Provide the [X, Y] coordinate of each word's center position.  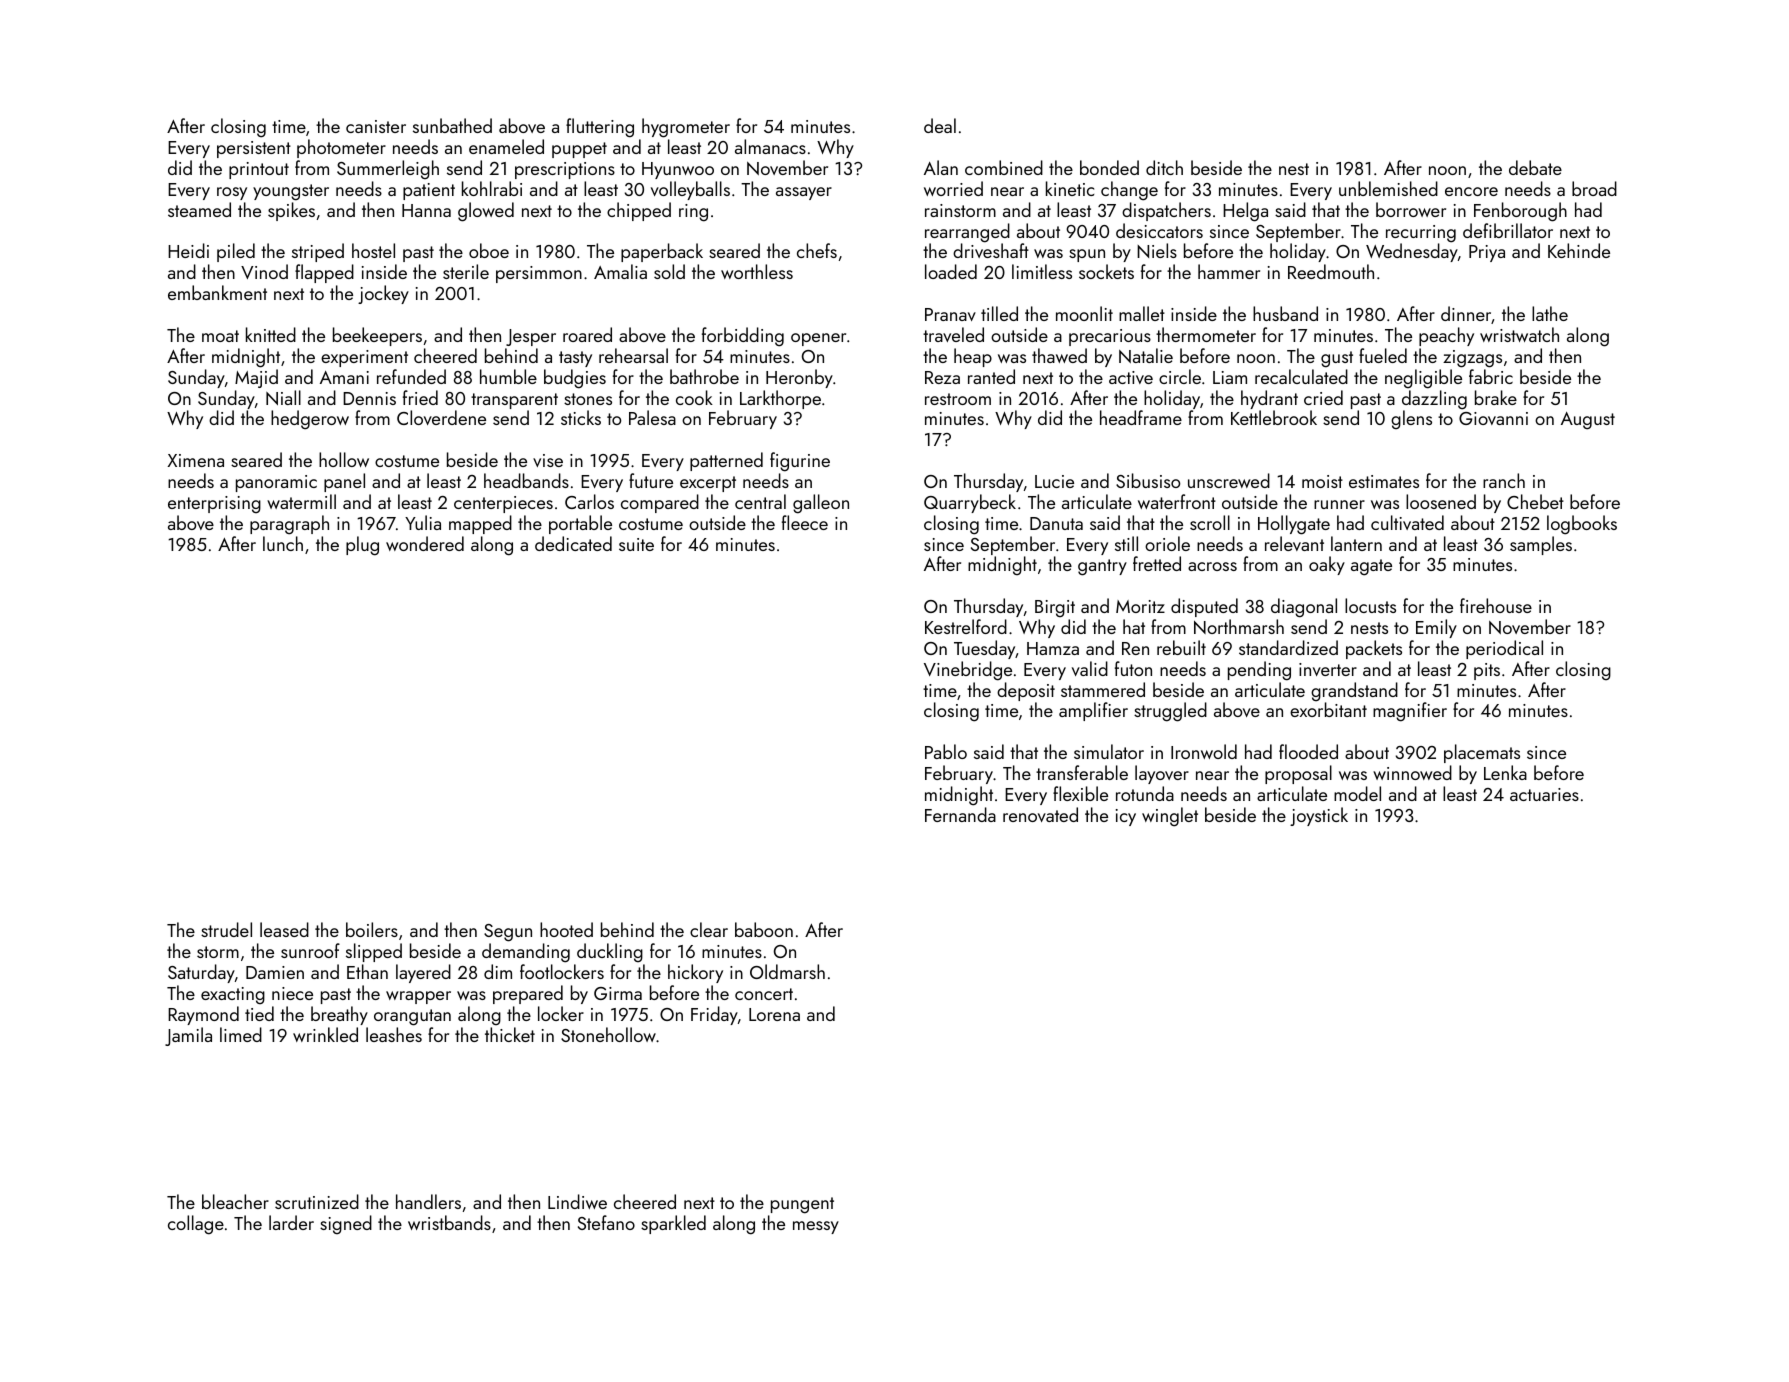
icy [1126, 817]
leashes [394, 1034]
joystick [1319, 816]
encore [1471, 191]
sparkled [673, 1224]
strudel [226, 929]
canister [376, 126]
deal [940, 125]
